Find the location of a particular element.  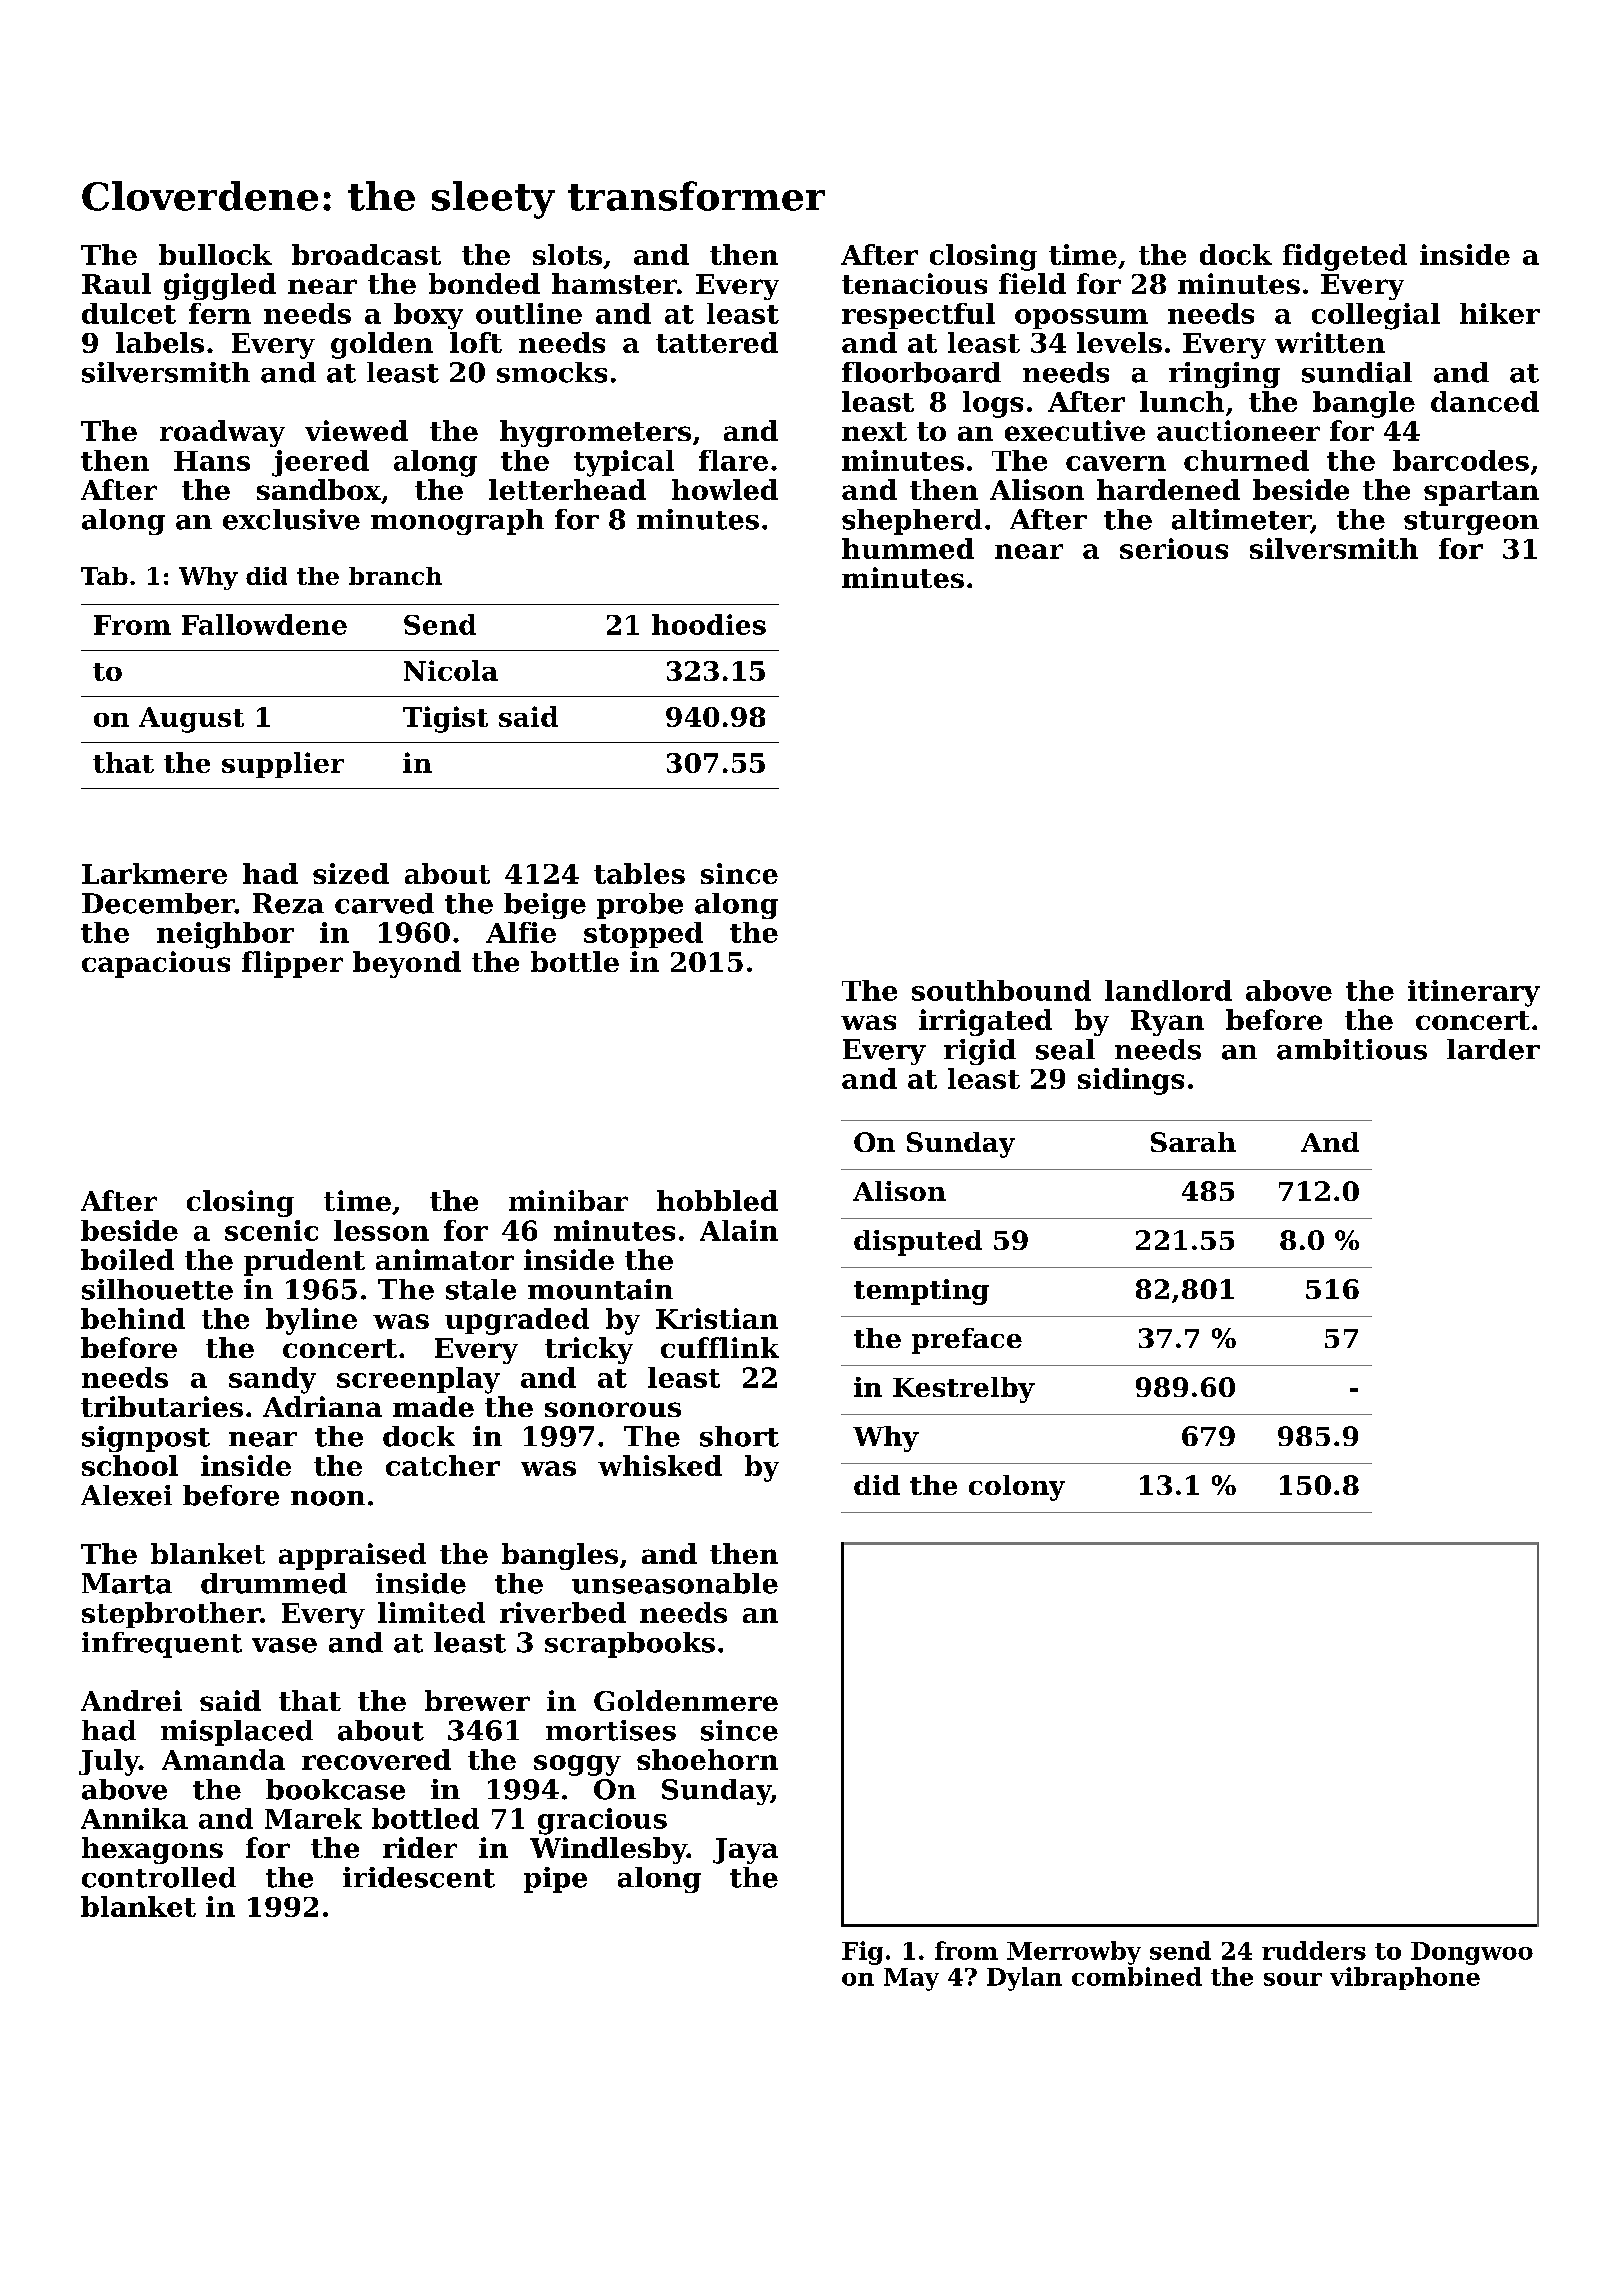

capacious is located at coordinates (156, 964).
